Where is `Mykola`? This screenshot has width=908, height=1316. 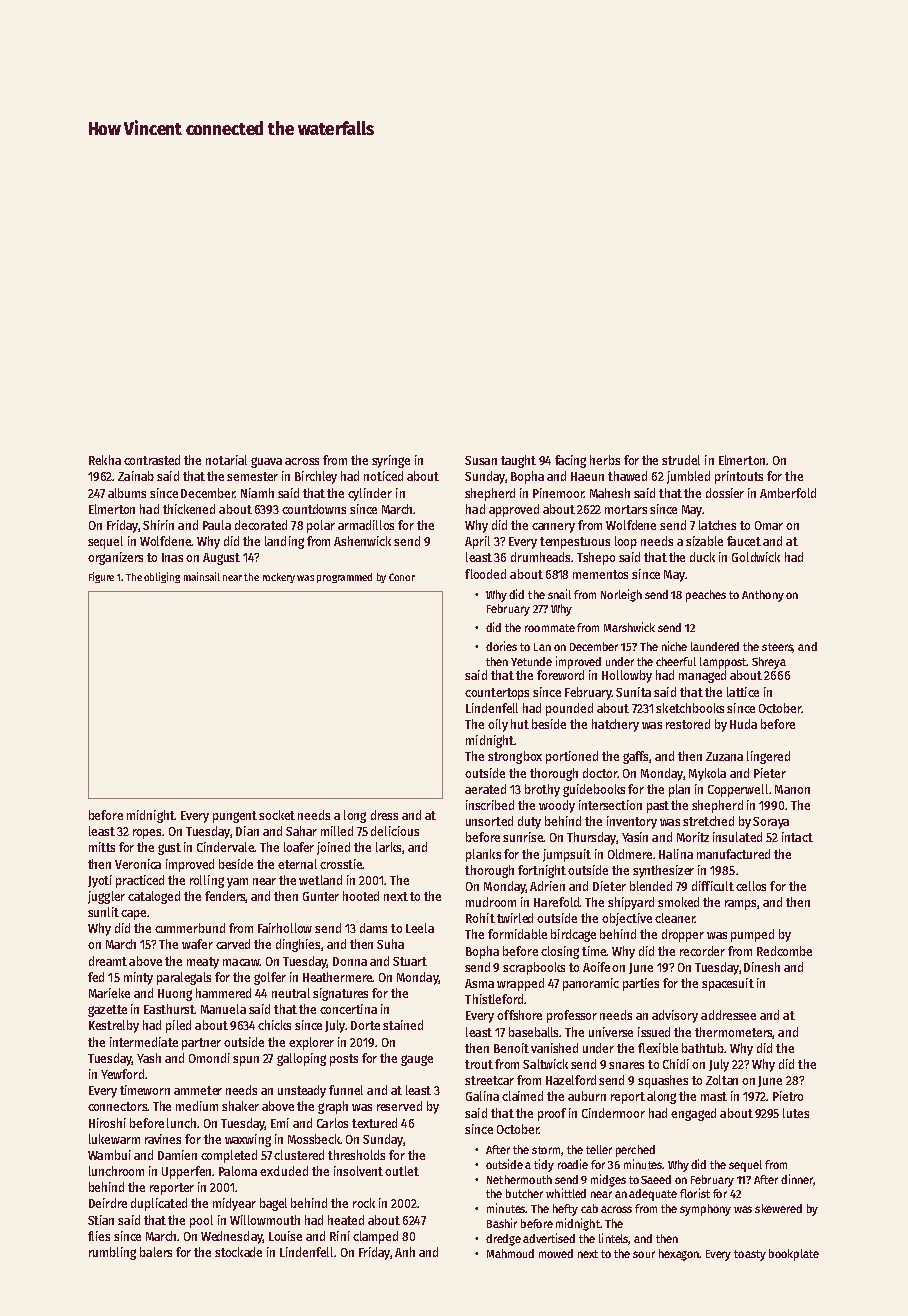 Mykola is located at coordinates (707, 774).
